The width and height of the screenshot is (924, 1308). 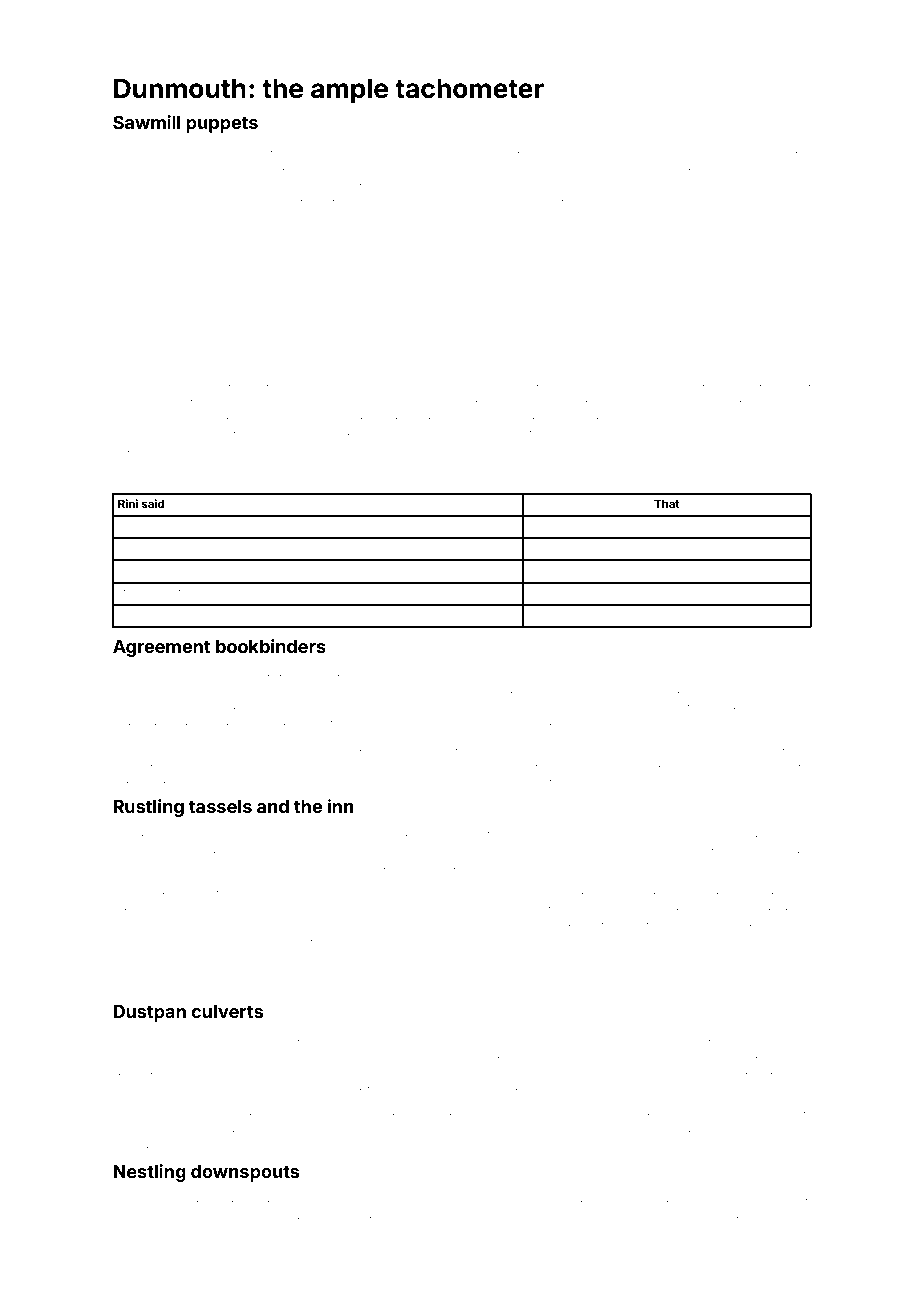 What do you see at coordinates (529, 940) in the screenshot?
I see `noon` at bounding box center [529, 940].
